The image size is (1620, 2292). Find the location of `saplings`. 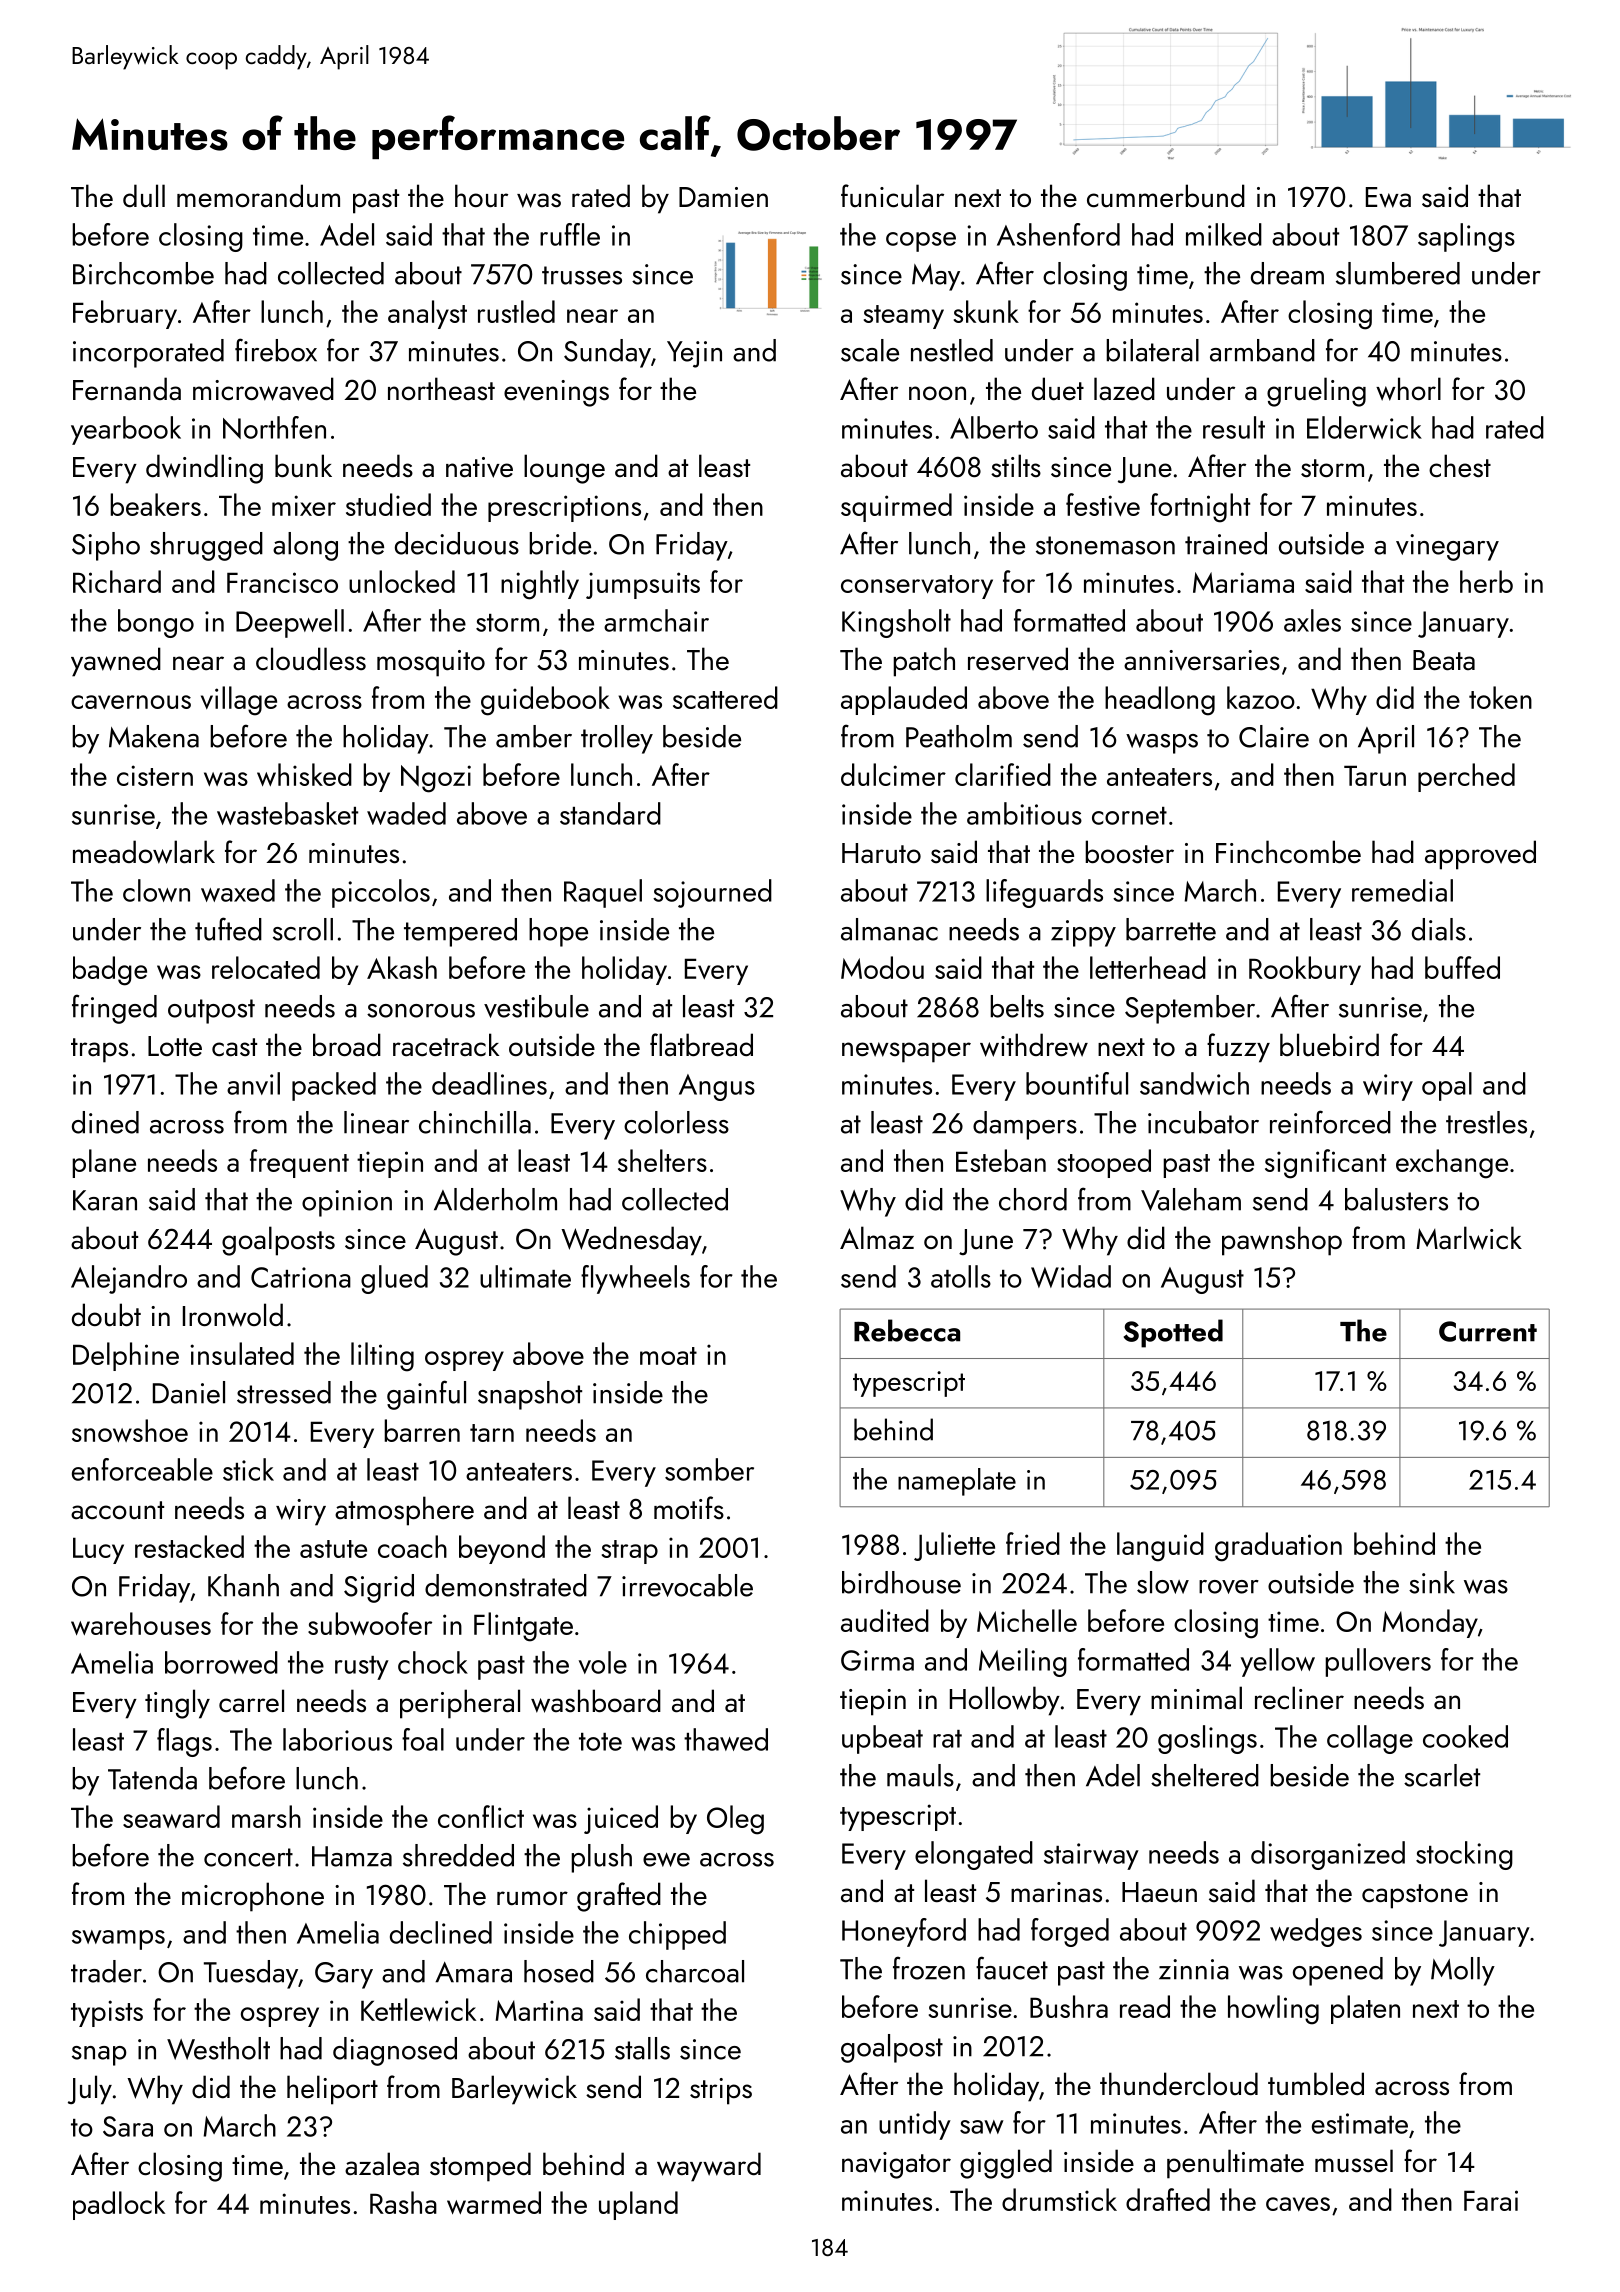

saplings is located at coordinates (1466, 237).
